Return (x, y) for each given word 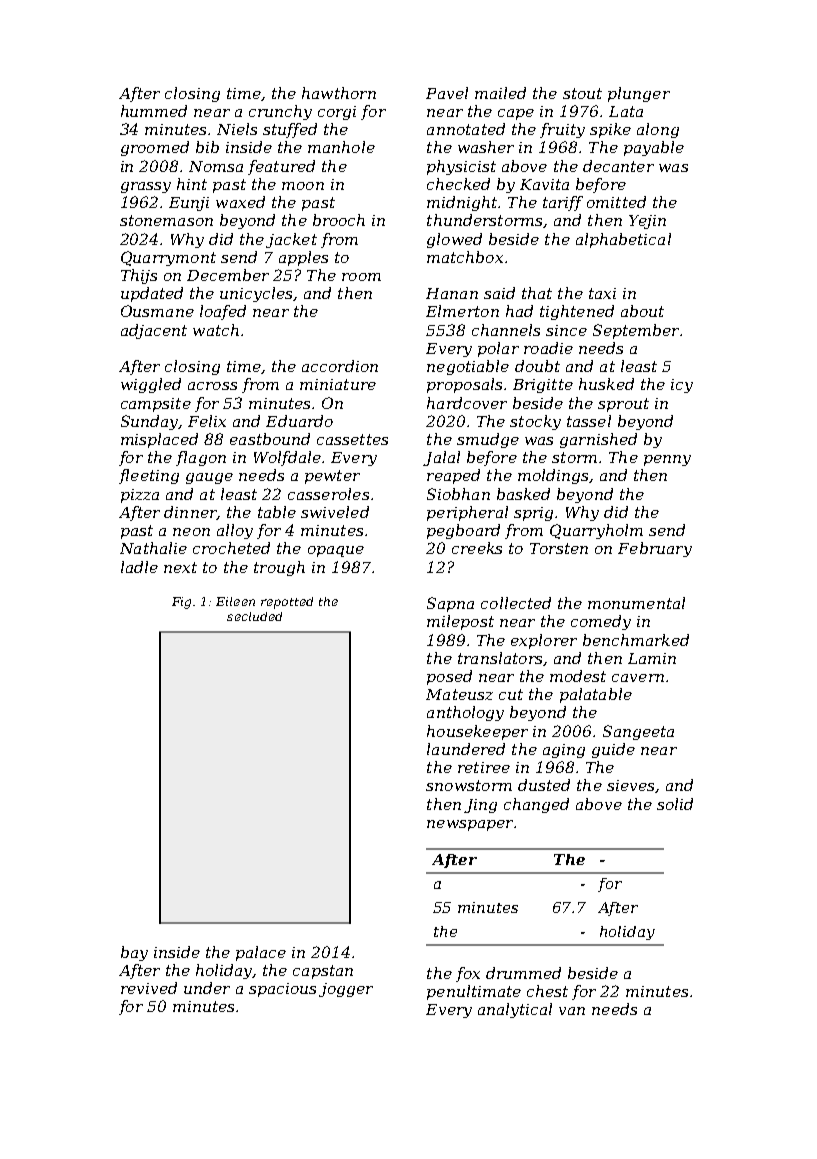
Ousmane (157, 311)
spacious (282, 990)
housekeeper (477, 732)
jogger (346, 990)
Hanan (452, 293)
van (572, 1011)
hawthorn (339, 93)
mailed (500, 93)
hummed (154, 111)
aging (564, 751)
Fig (181, 603)
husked (606, 384)
